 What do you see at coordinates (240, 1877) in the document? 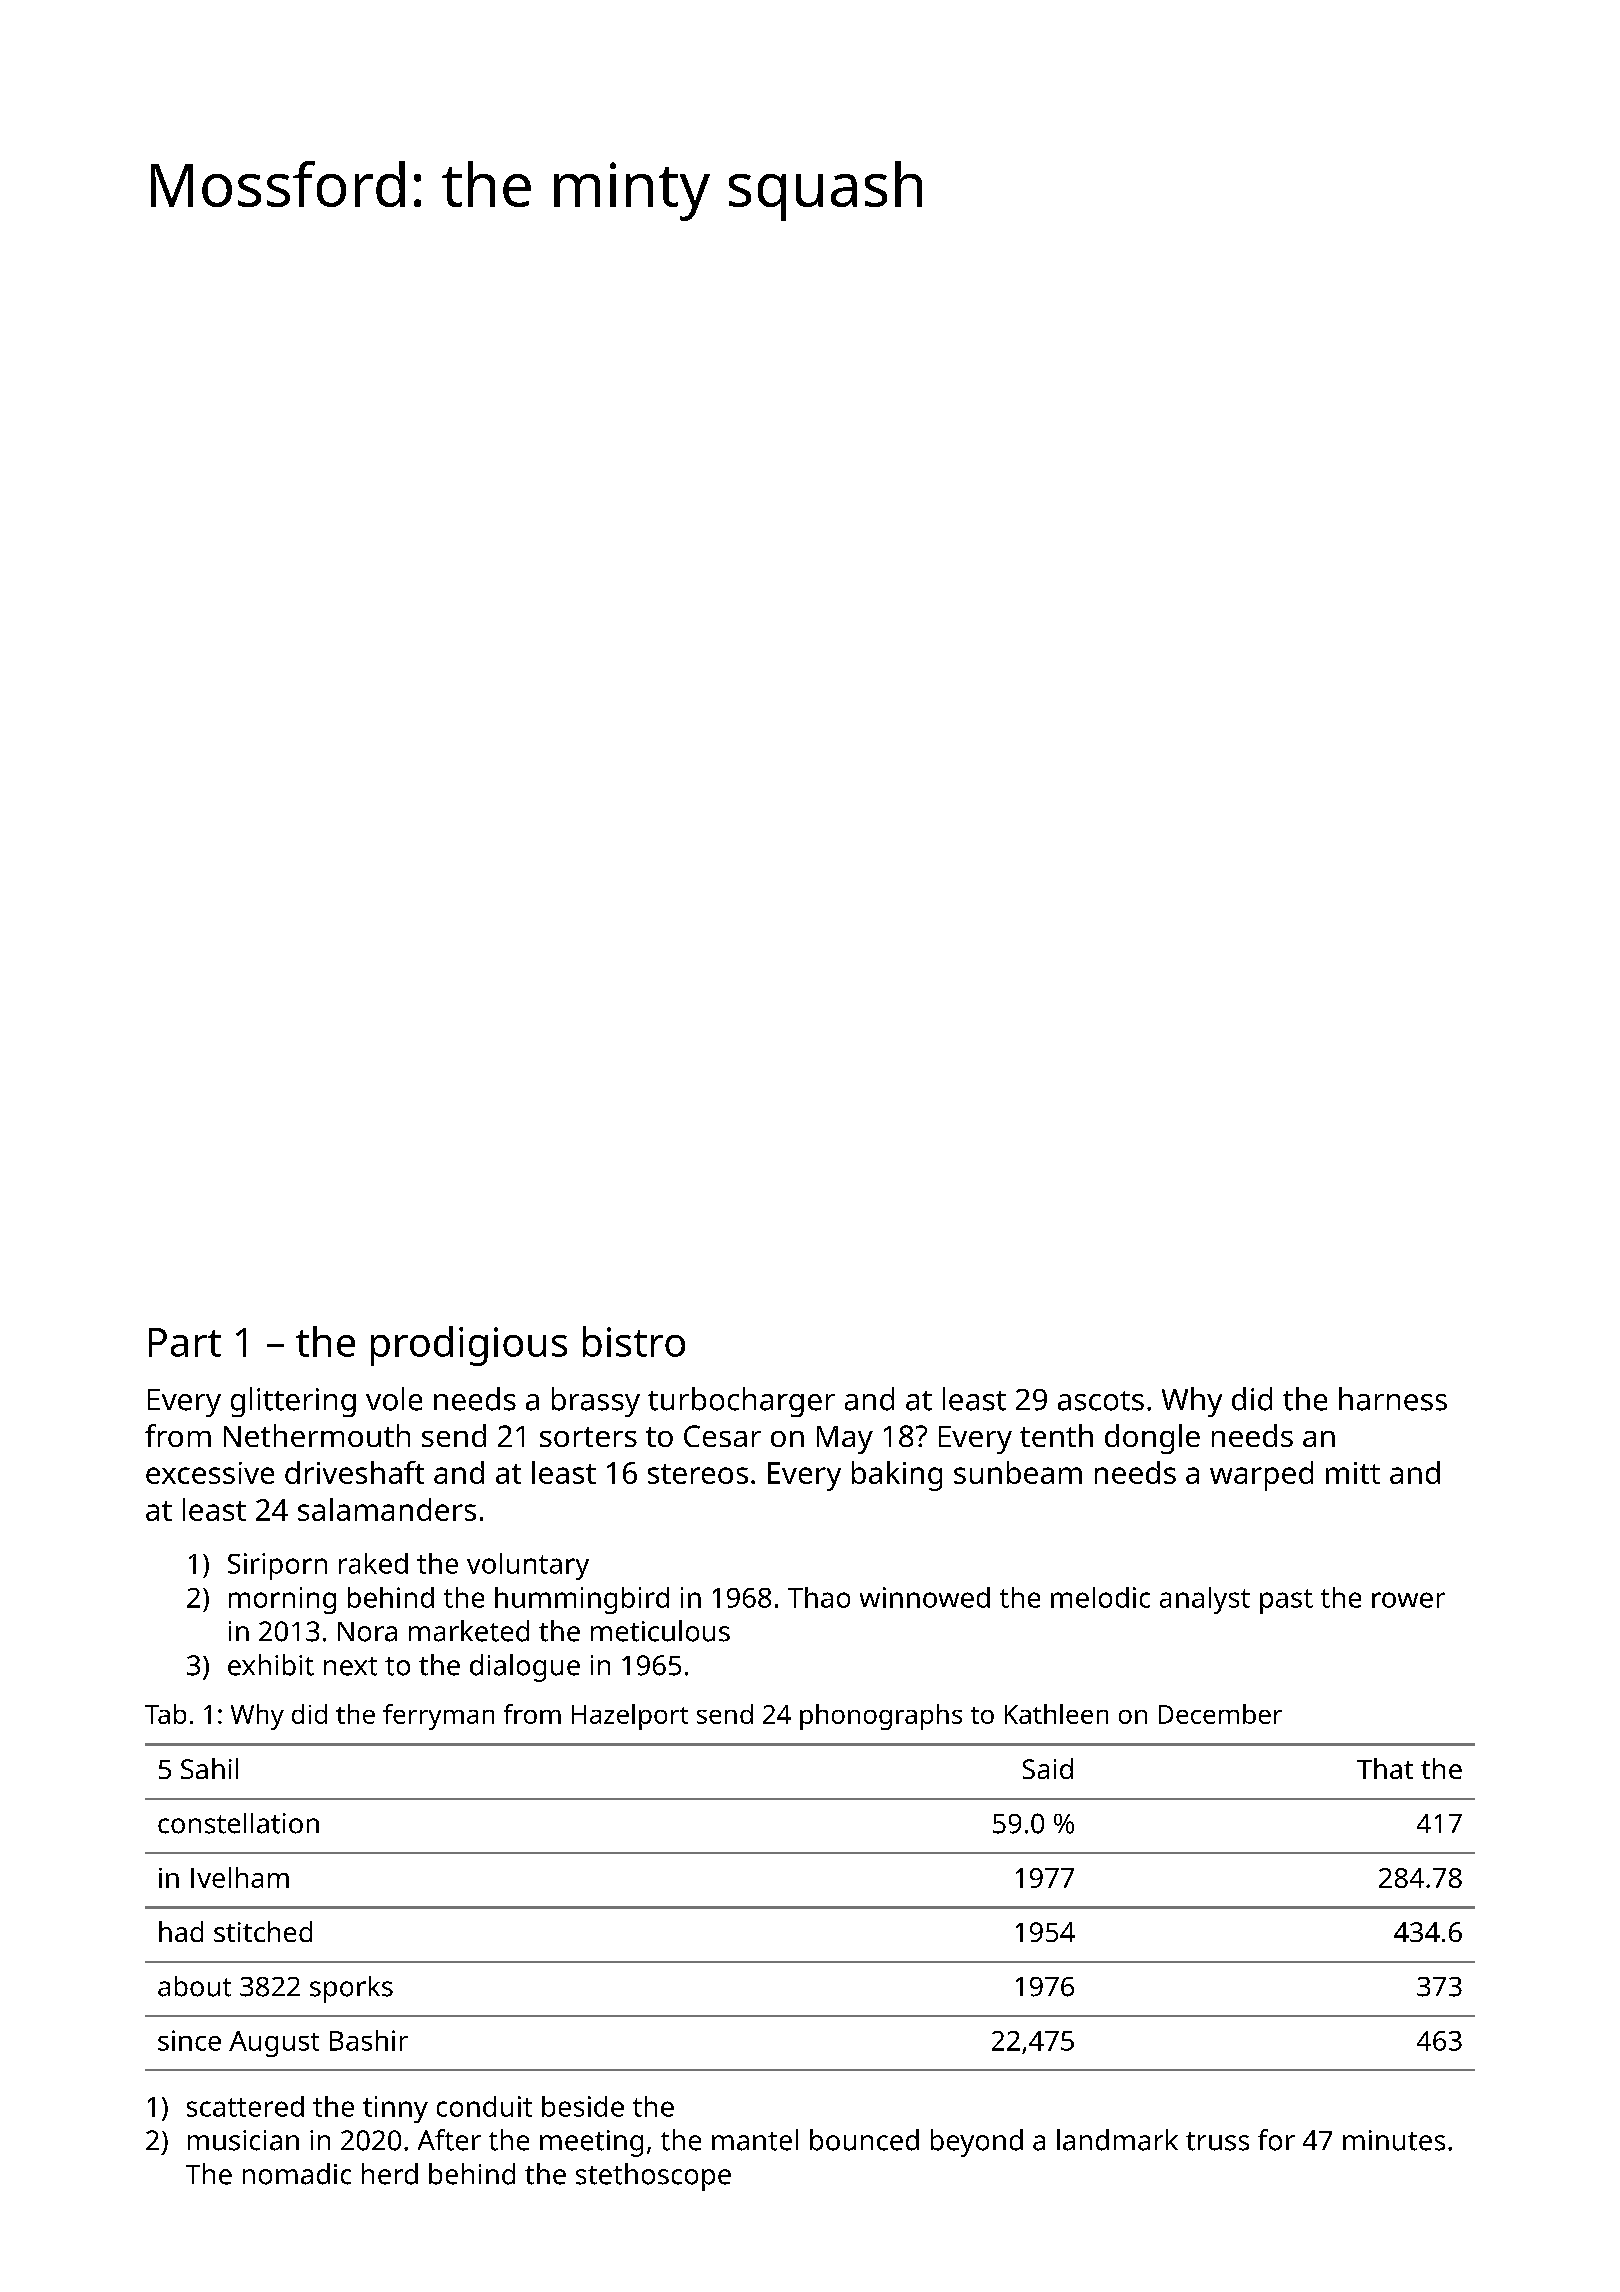
I see `Ivelham` at bounding box center [240, 1877].
